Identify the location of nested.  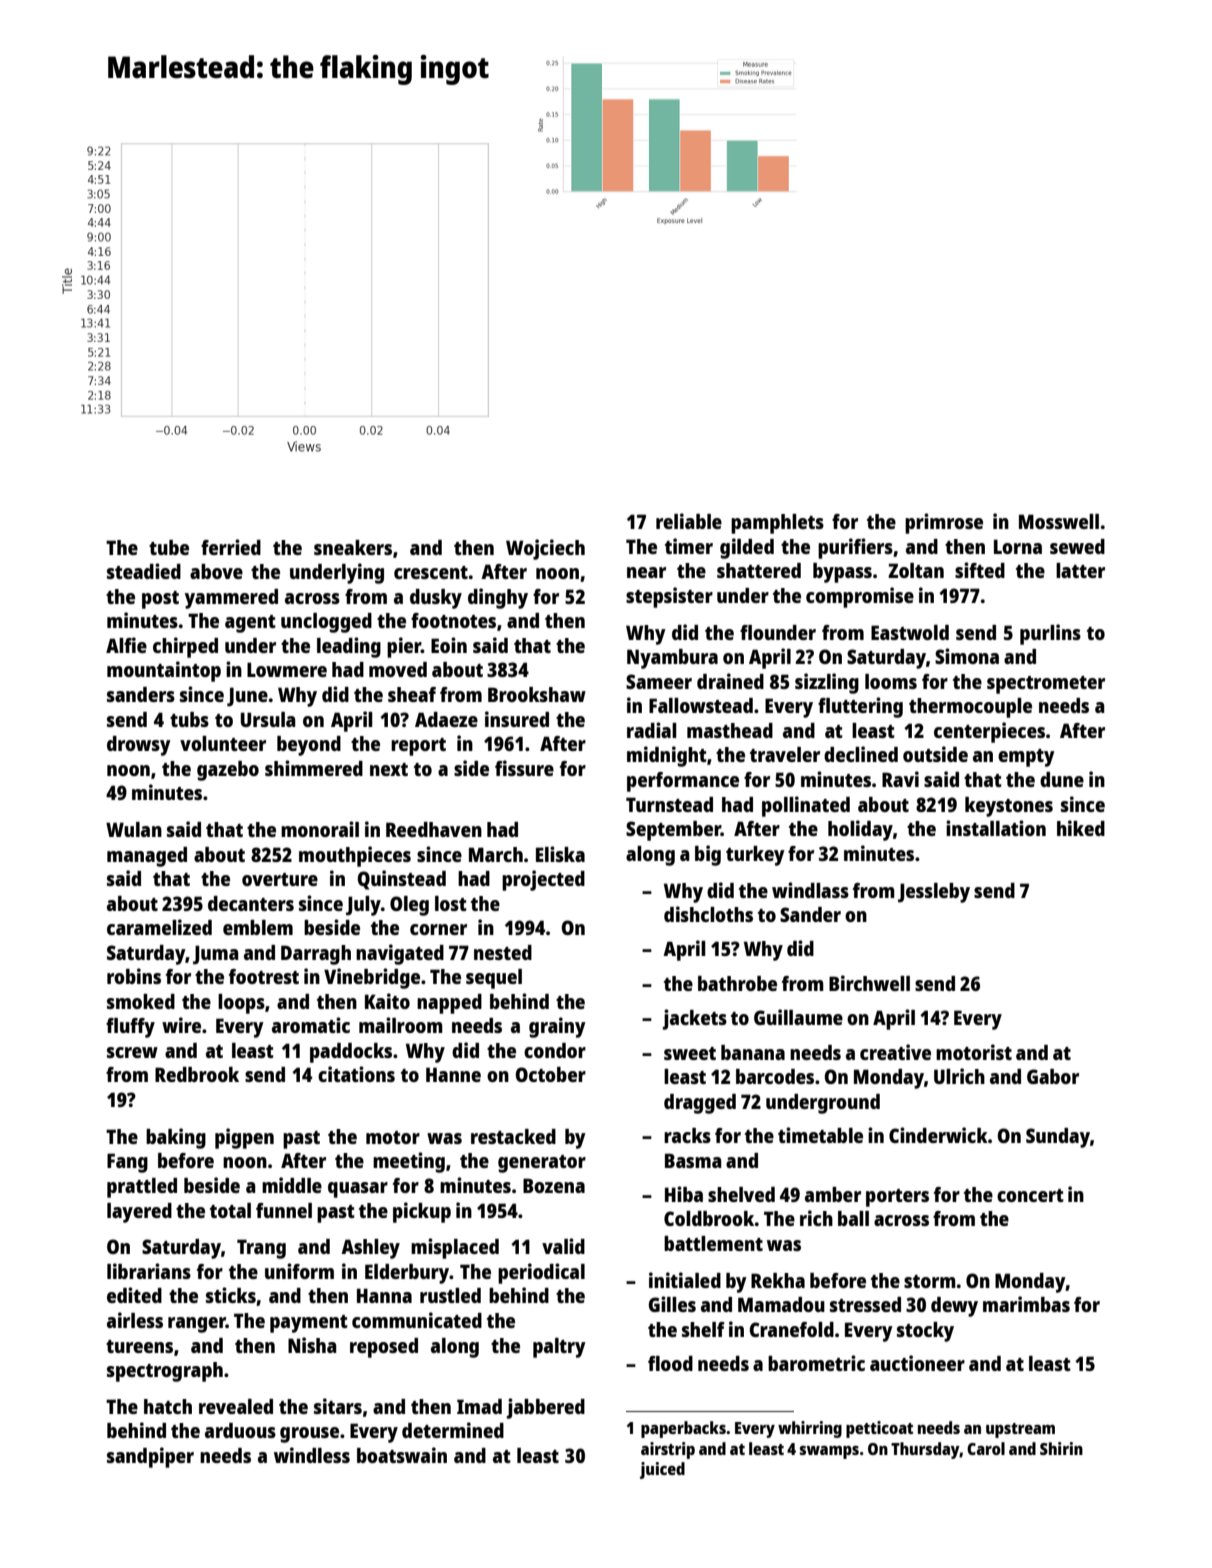
(503, 952).
